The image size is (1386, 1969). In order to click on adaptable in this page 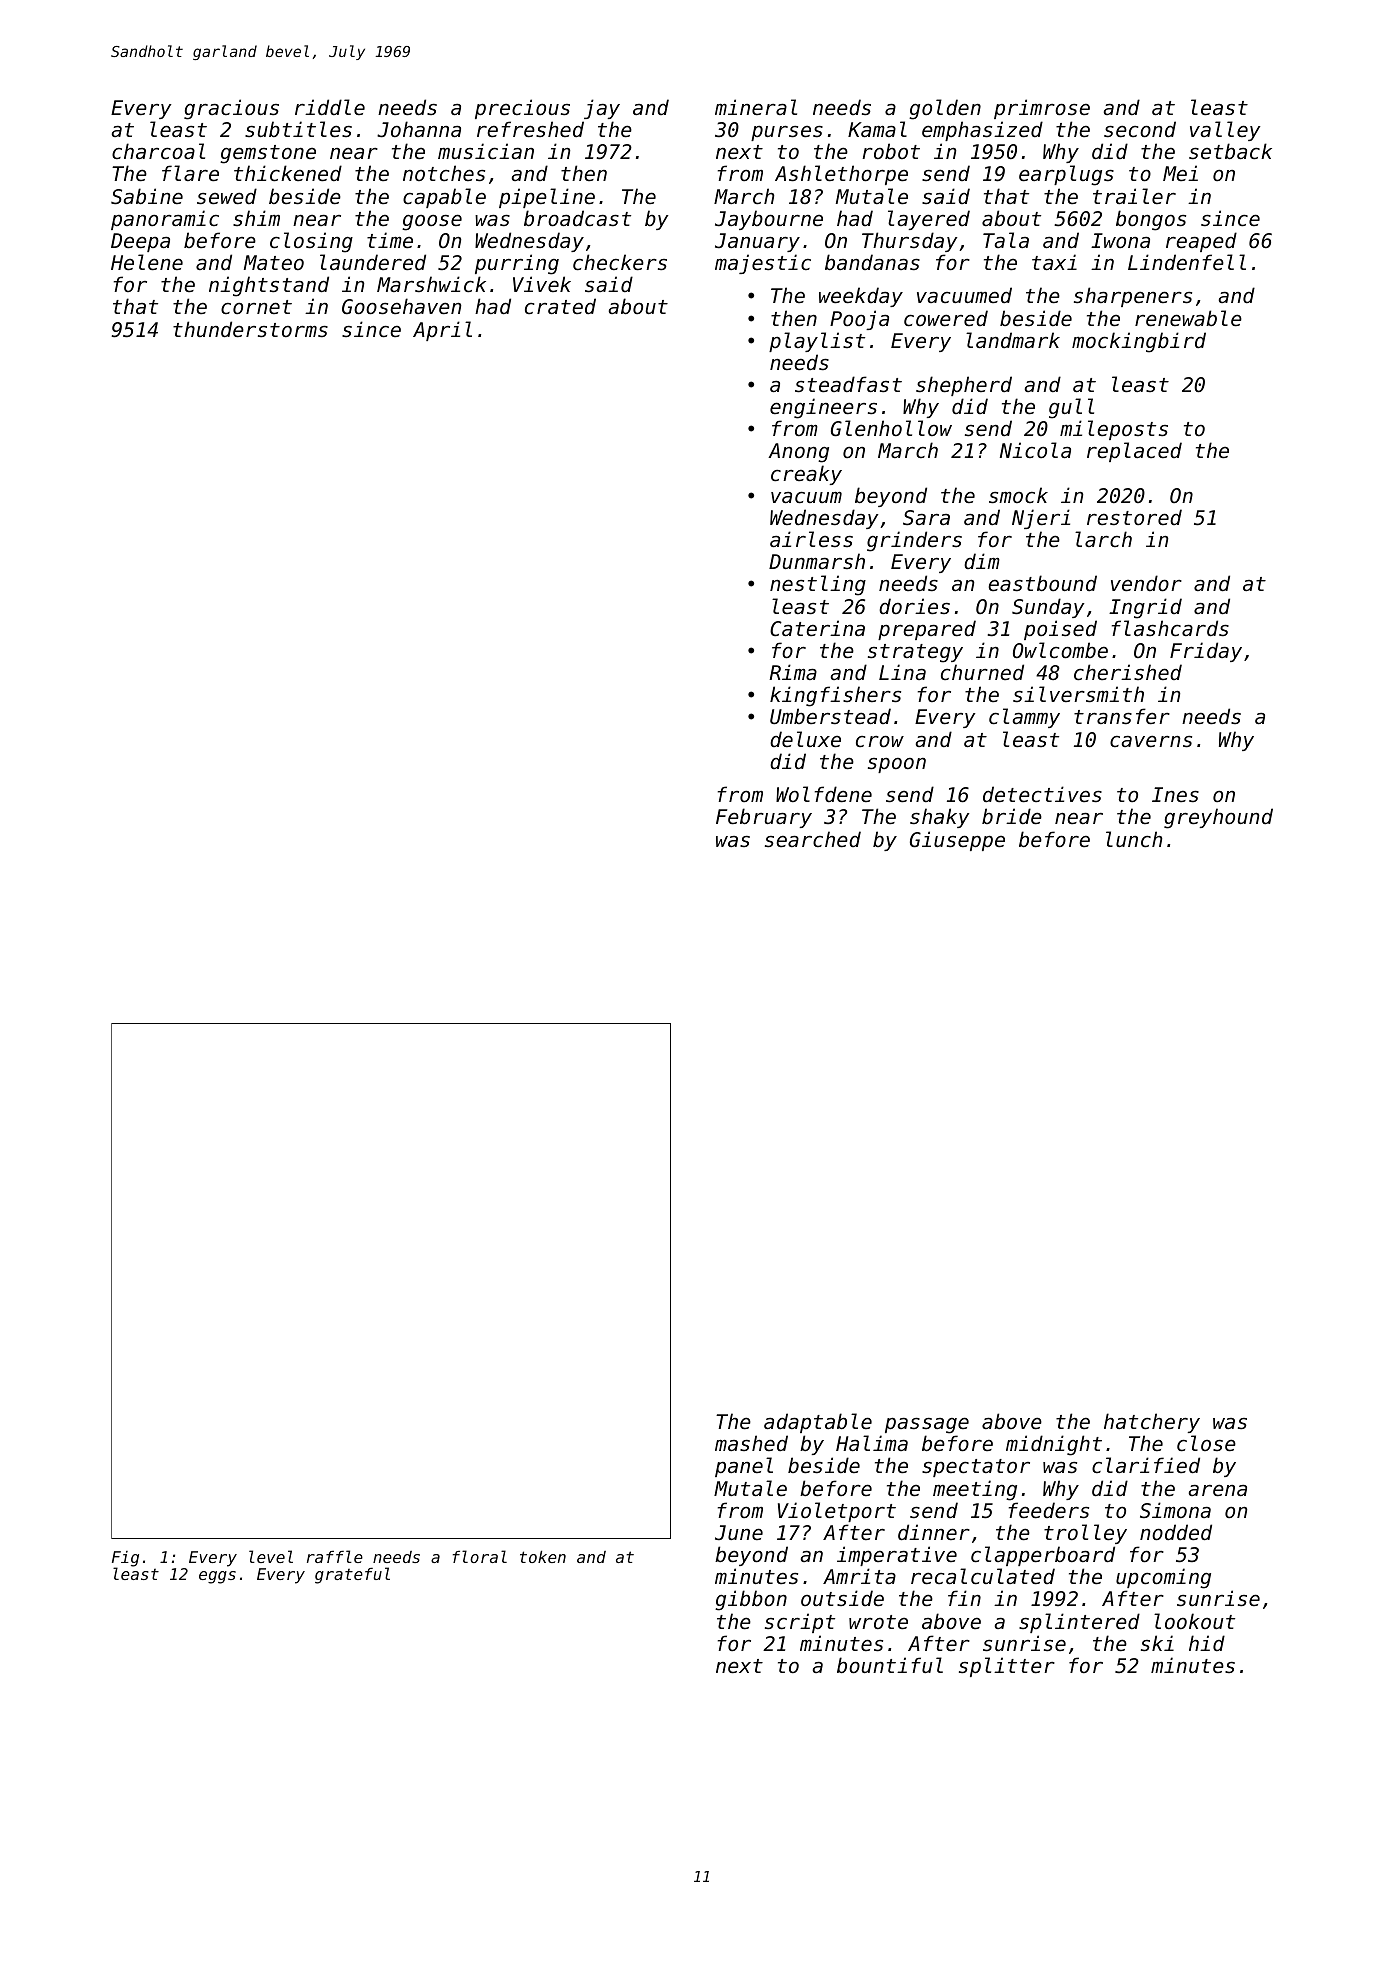, I will do `click(818, 1423)`.
